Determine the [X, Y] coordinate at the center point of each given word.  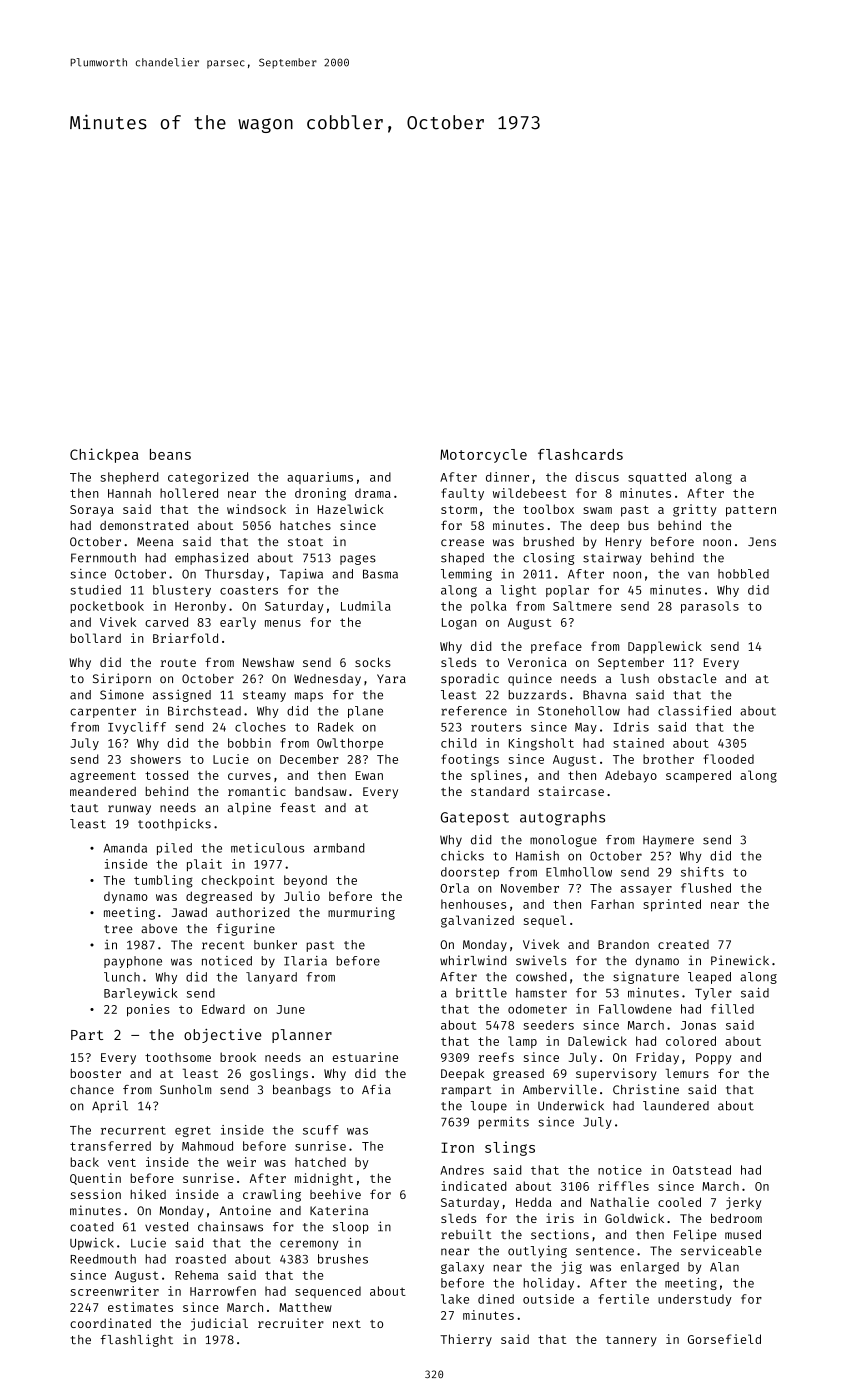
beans [170, 454]
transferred [110, 1146]
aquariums [320, 478]
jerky [743, 1203]
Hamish [537, 856]
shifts [702, 872]
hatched [320, 1162]
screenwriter [115, 1291]
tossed [166, 775]
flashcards [580, 454]
